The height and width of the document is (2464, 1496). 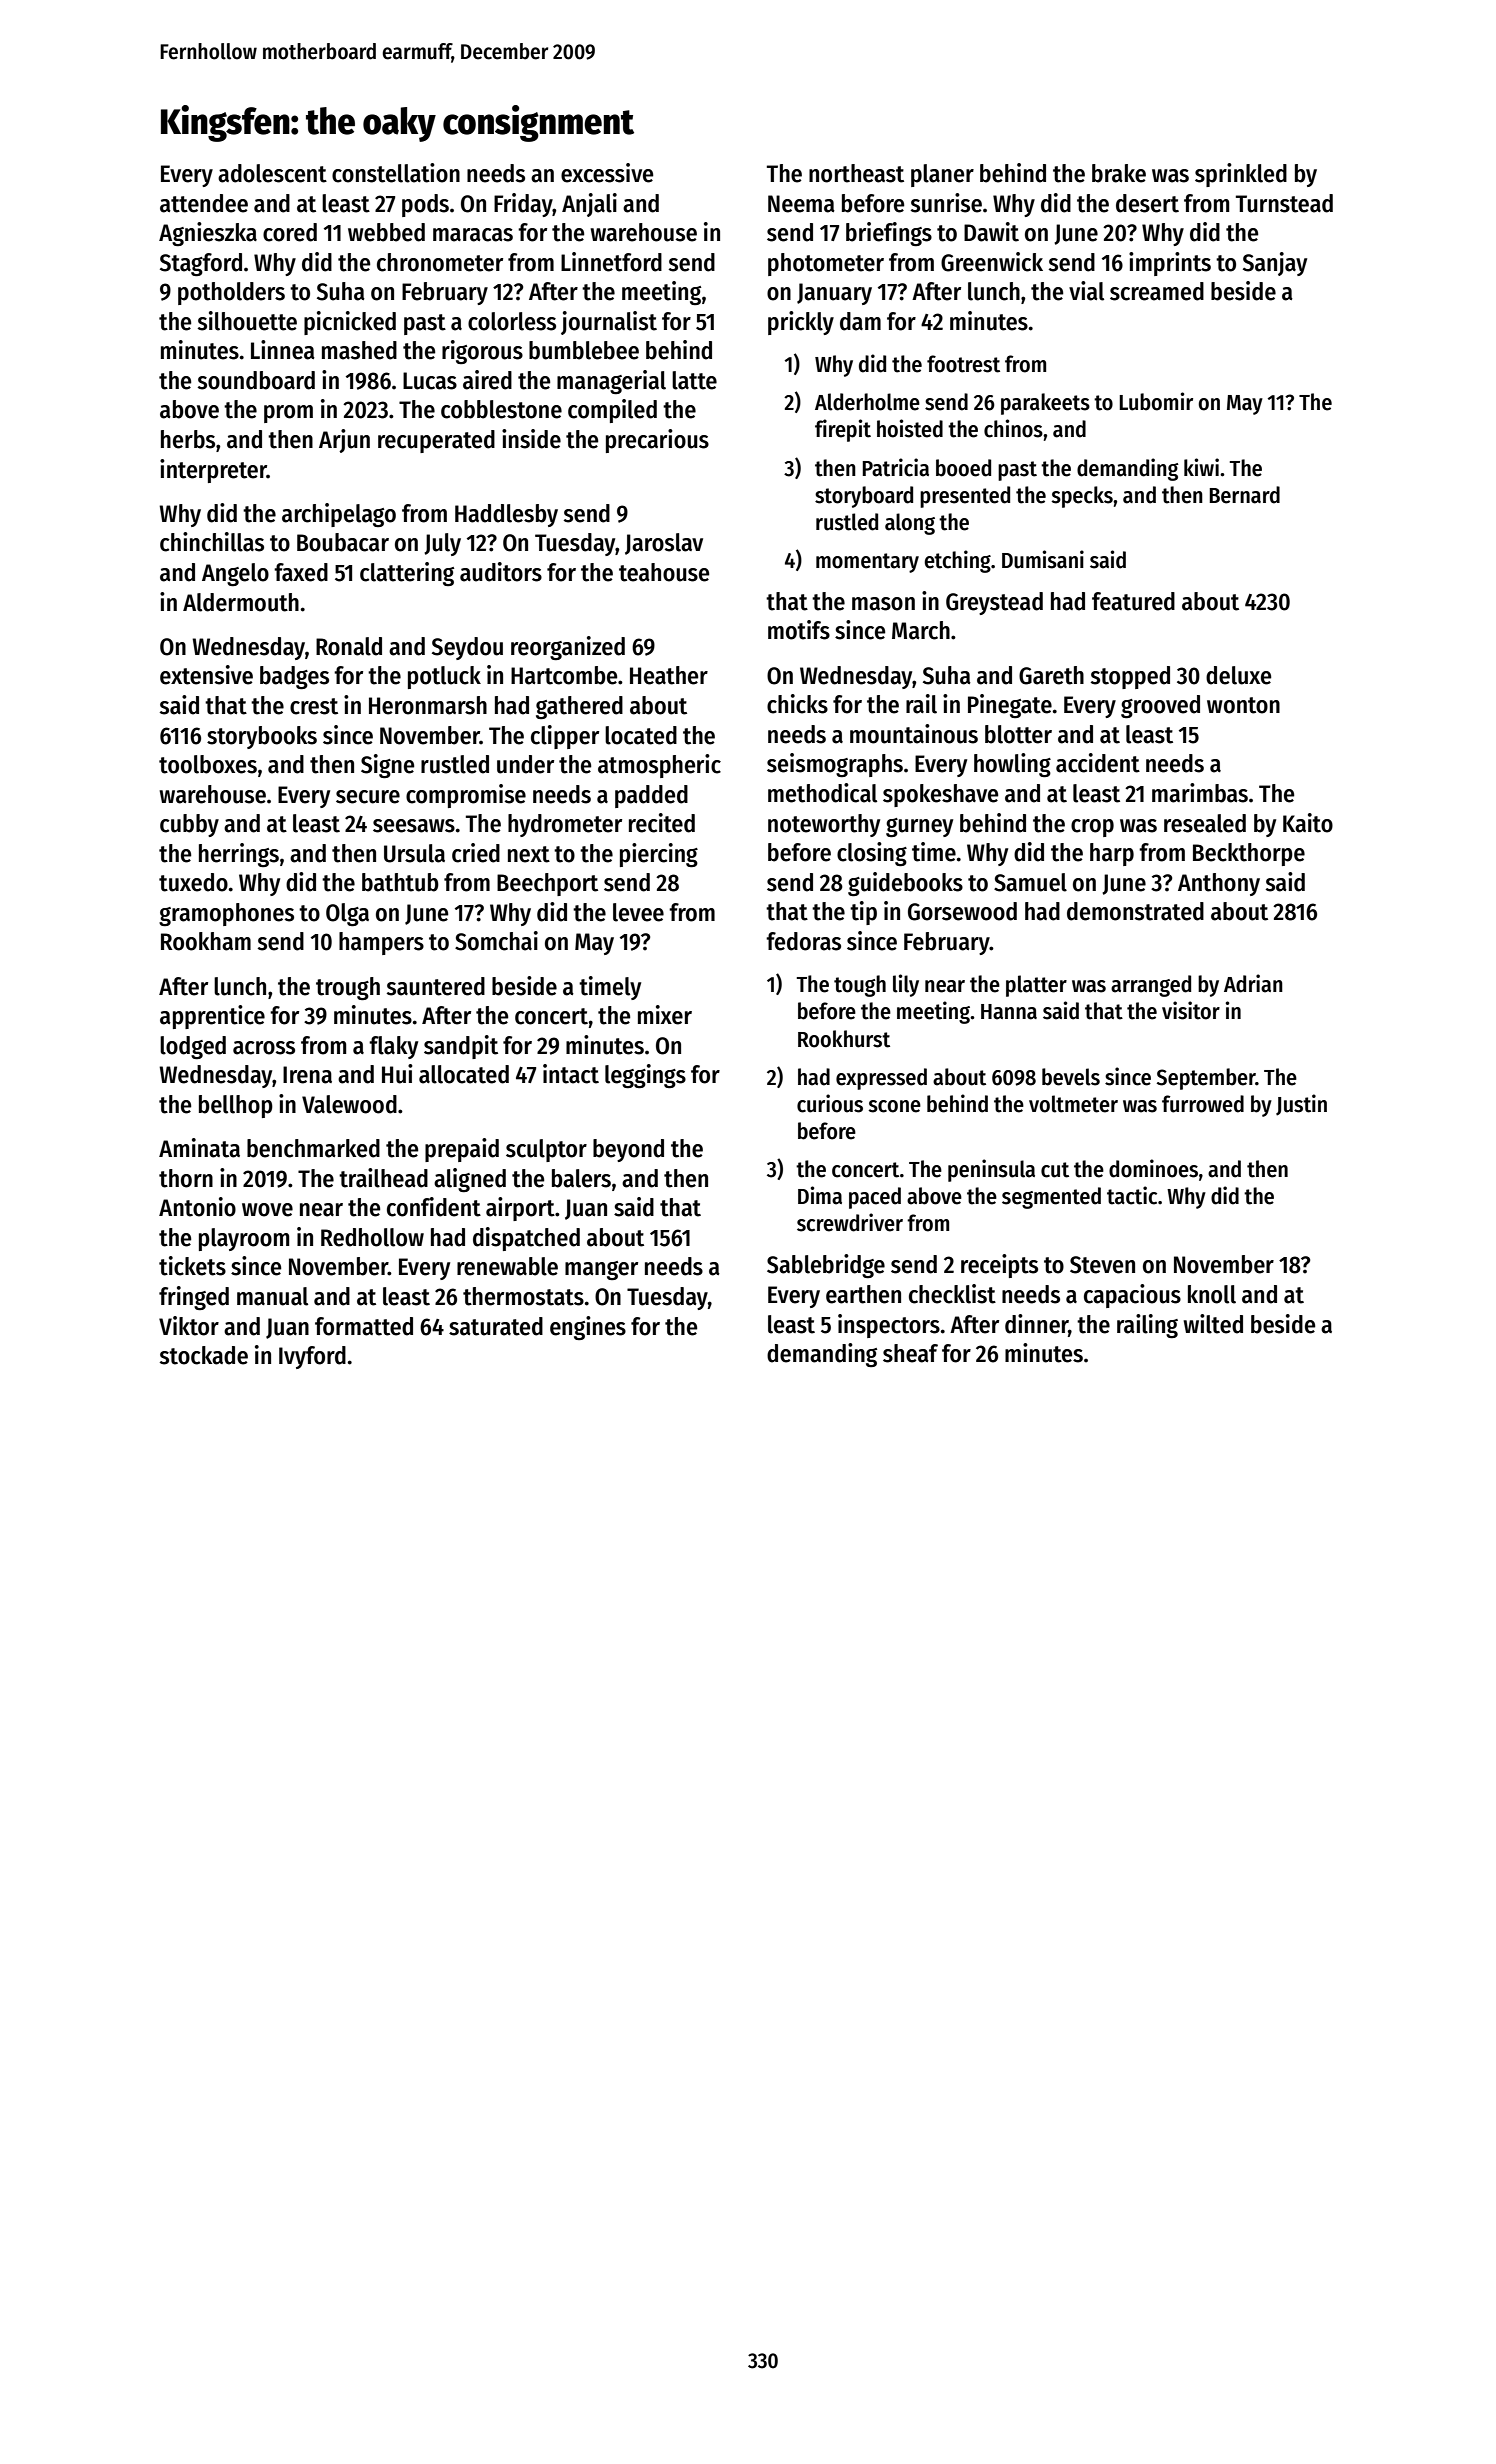 I want to click on sheaf, so click(x=910, y=1353).
